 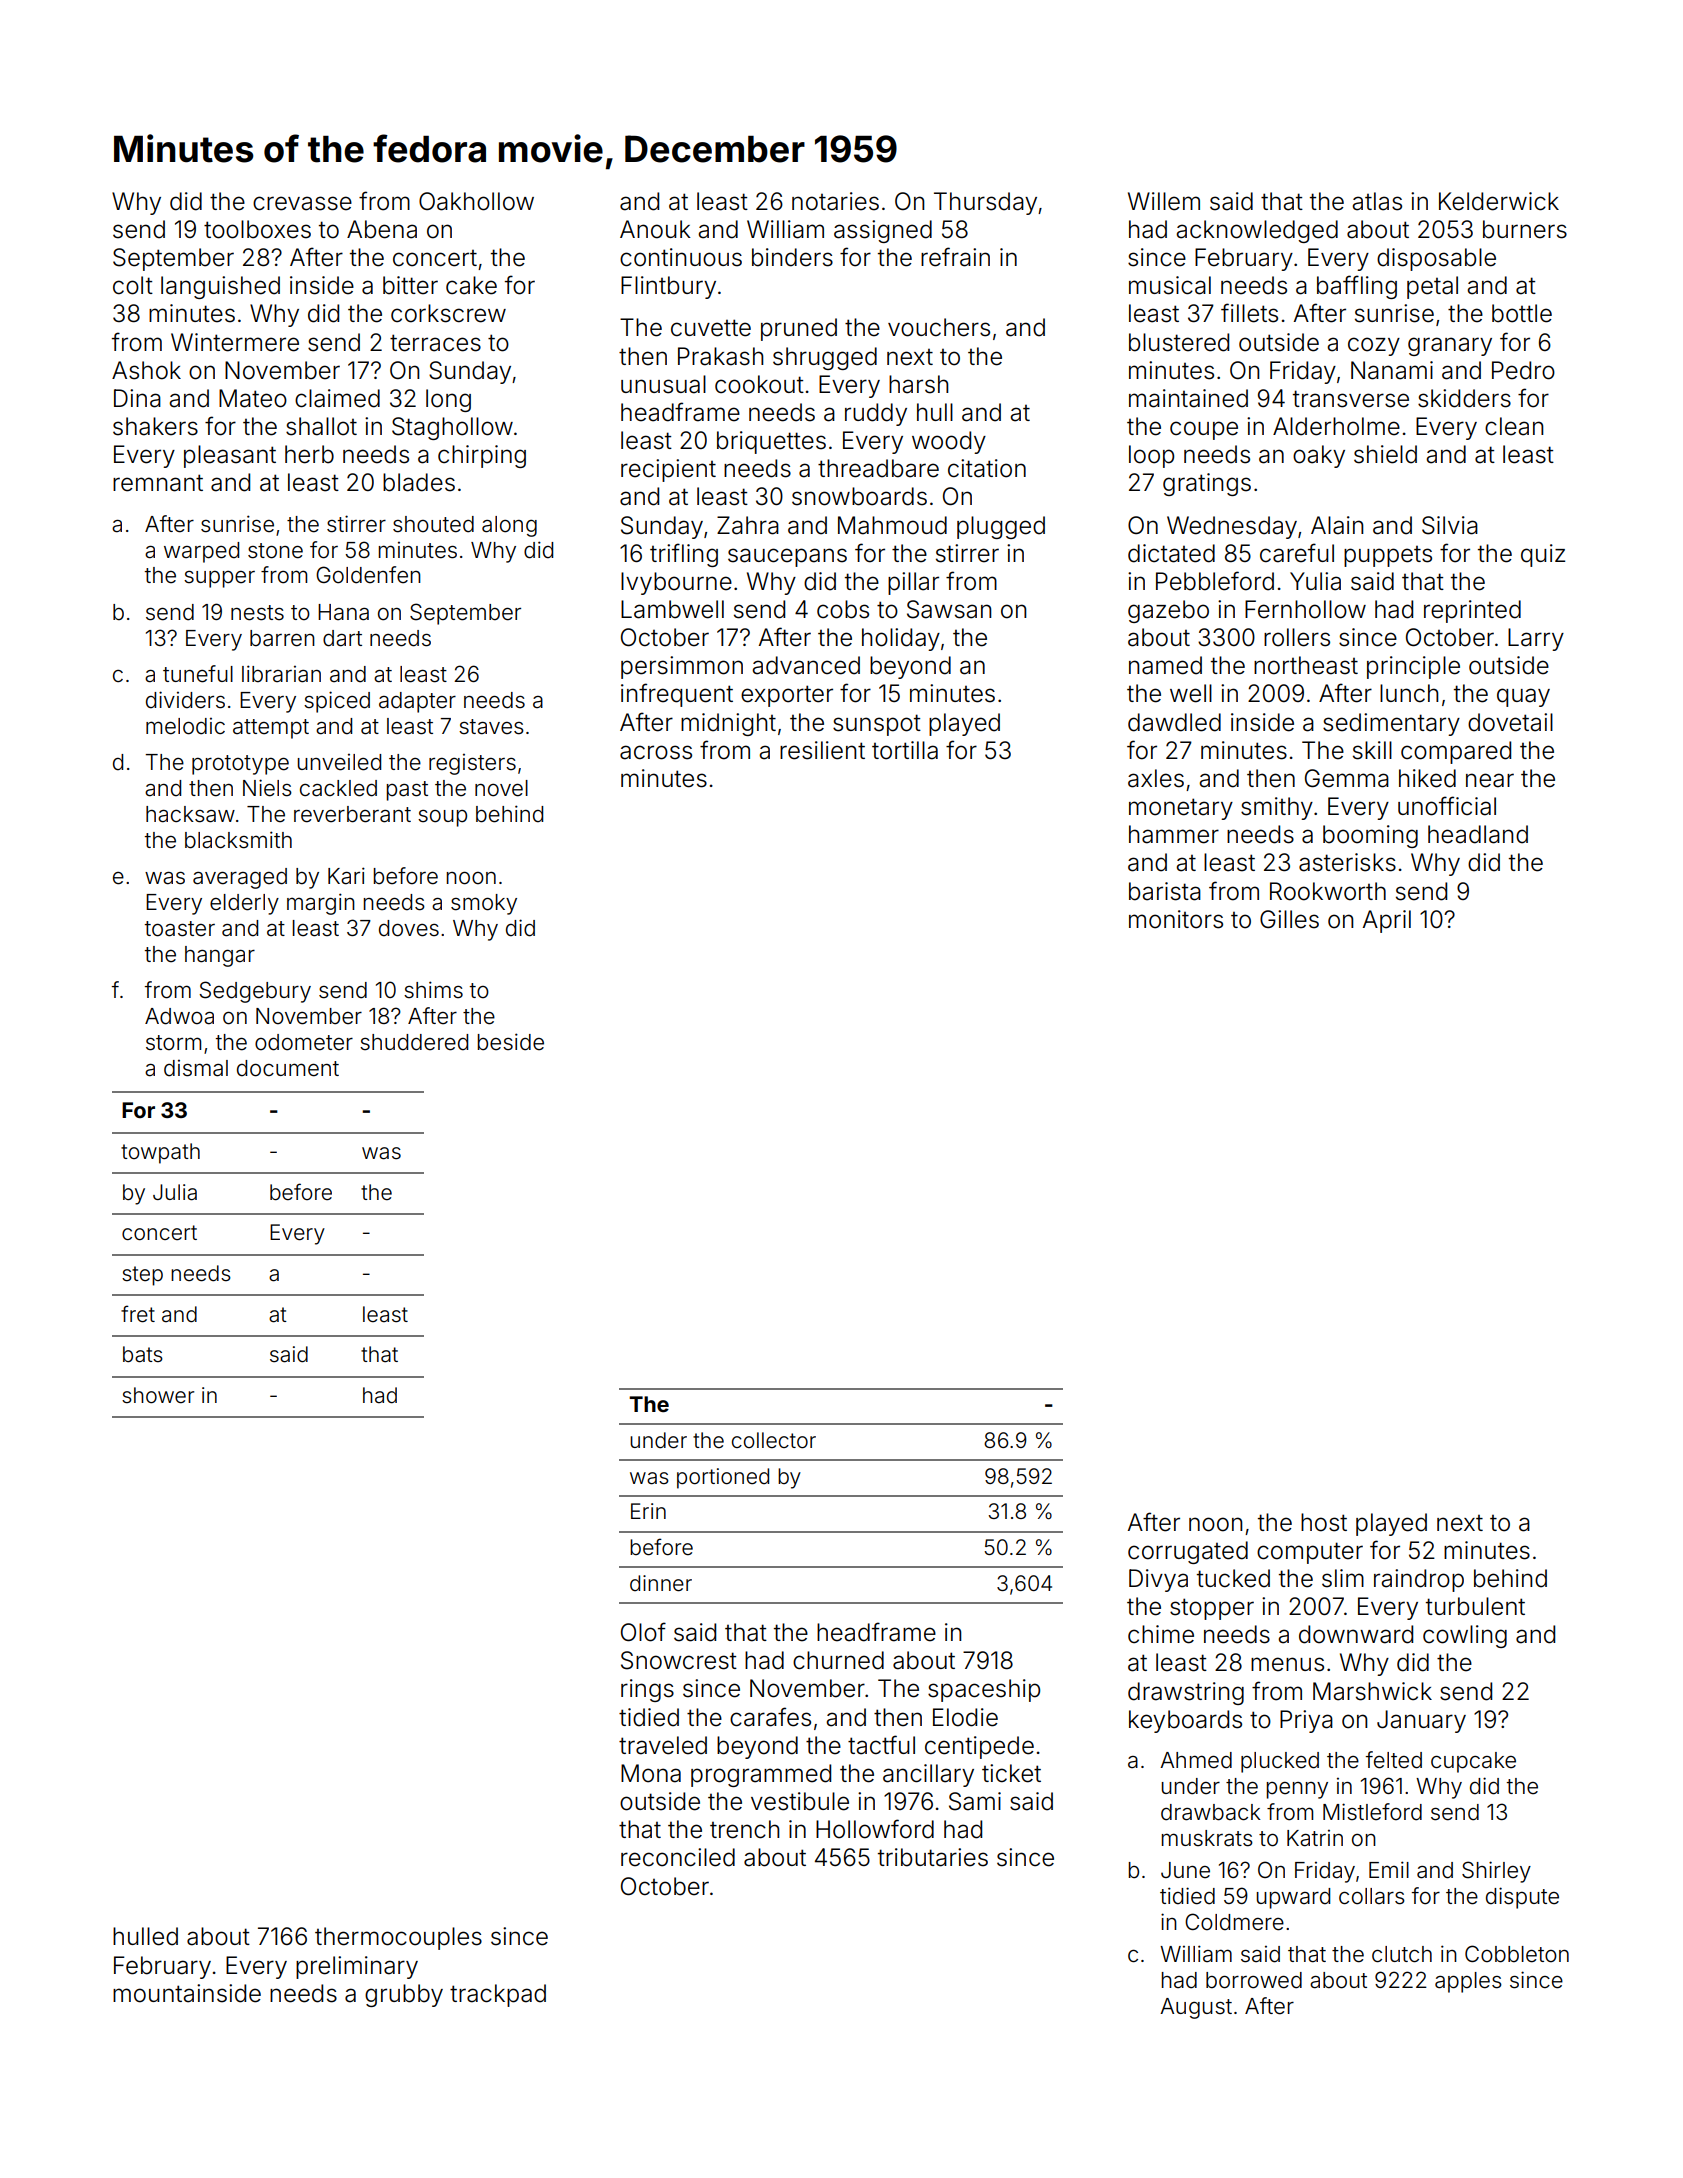 What do you see at coordinates (180, 929) in the screenshot?
I see `toaster` at bounding box center [180, 929].
